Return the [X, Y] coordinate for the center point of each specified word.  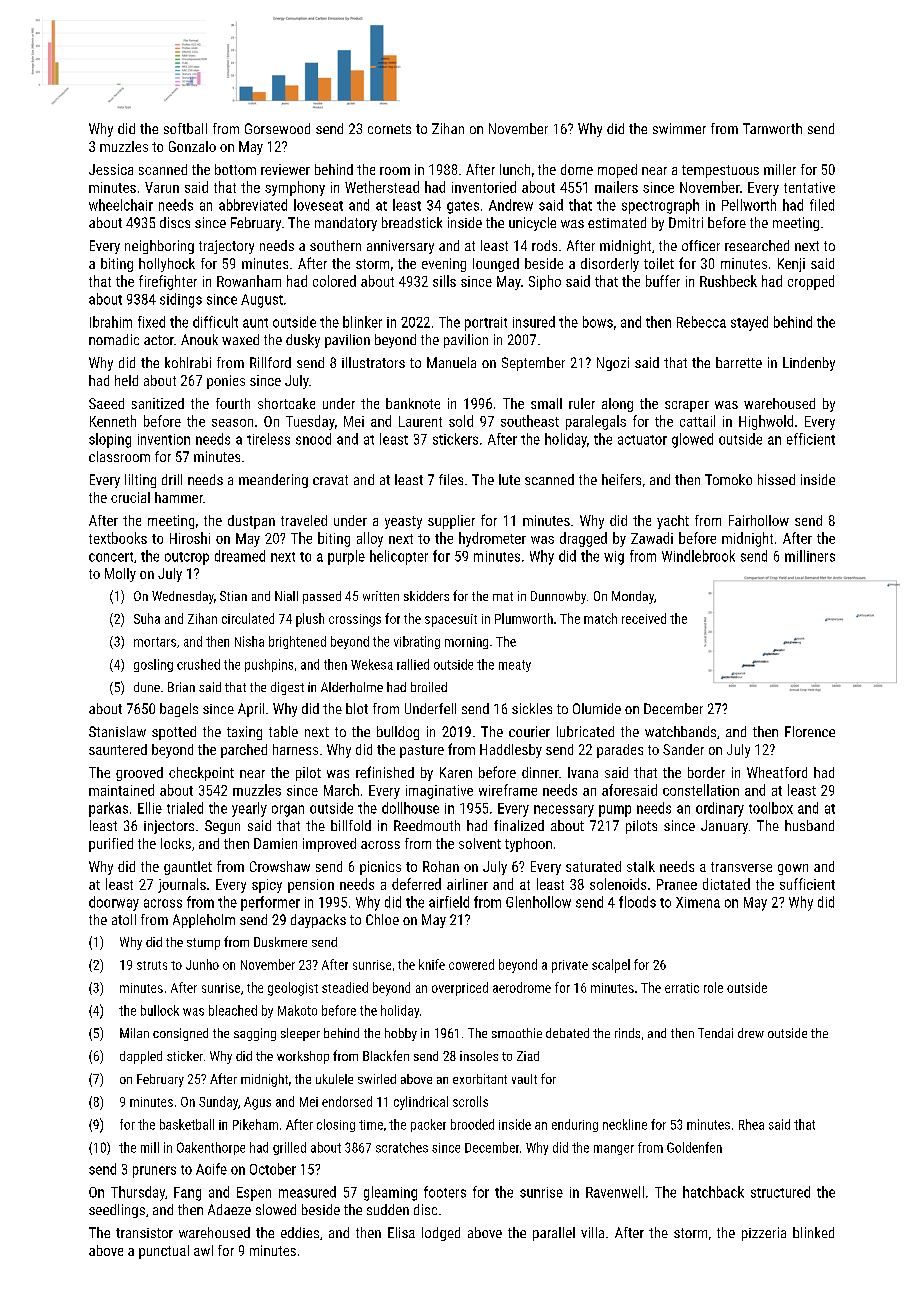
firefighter [168, 282]
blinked [813, 1232]
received [644, 618]
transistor [144, 1233]
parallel [554, 1234]
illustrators [373, 362]
